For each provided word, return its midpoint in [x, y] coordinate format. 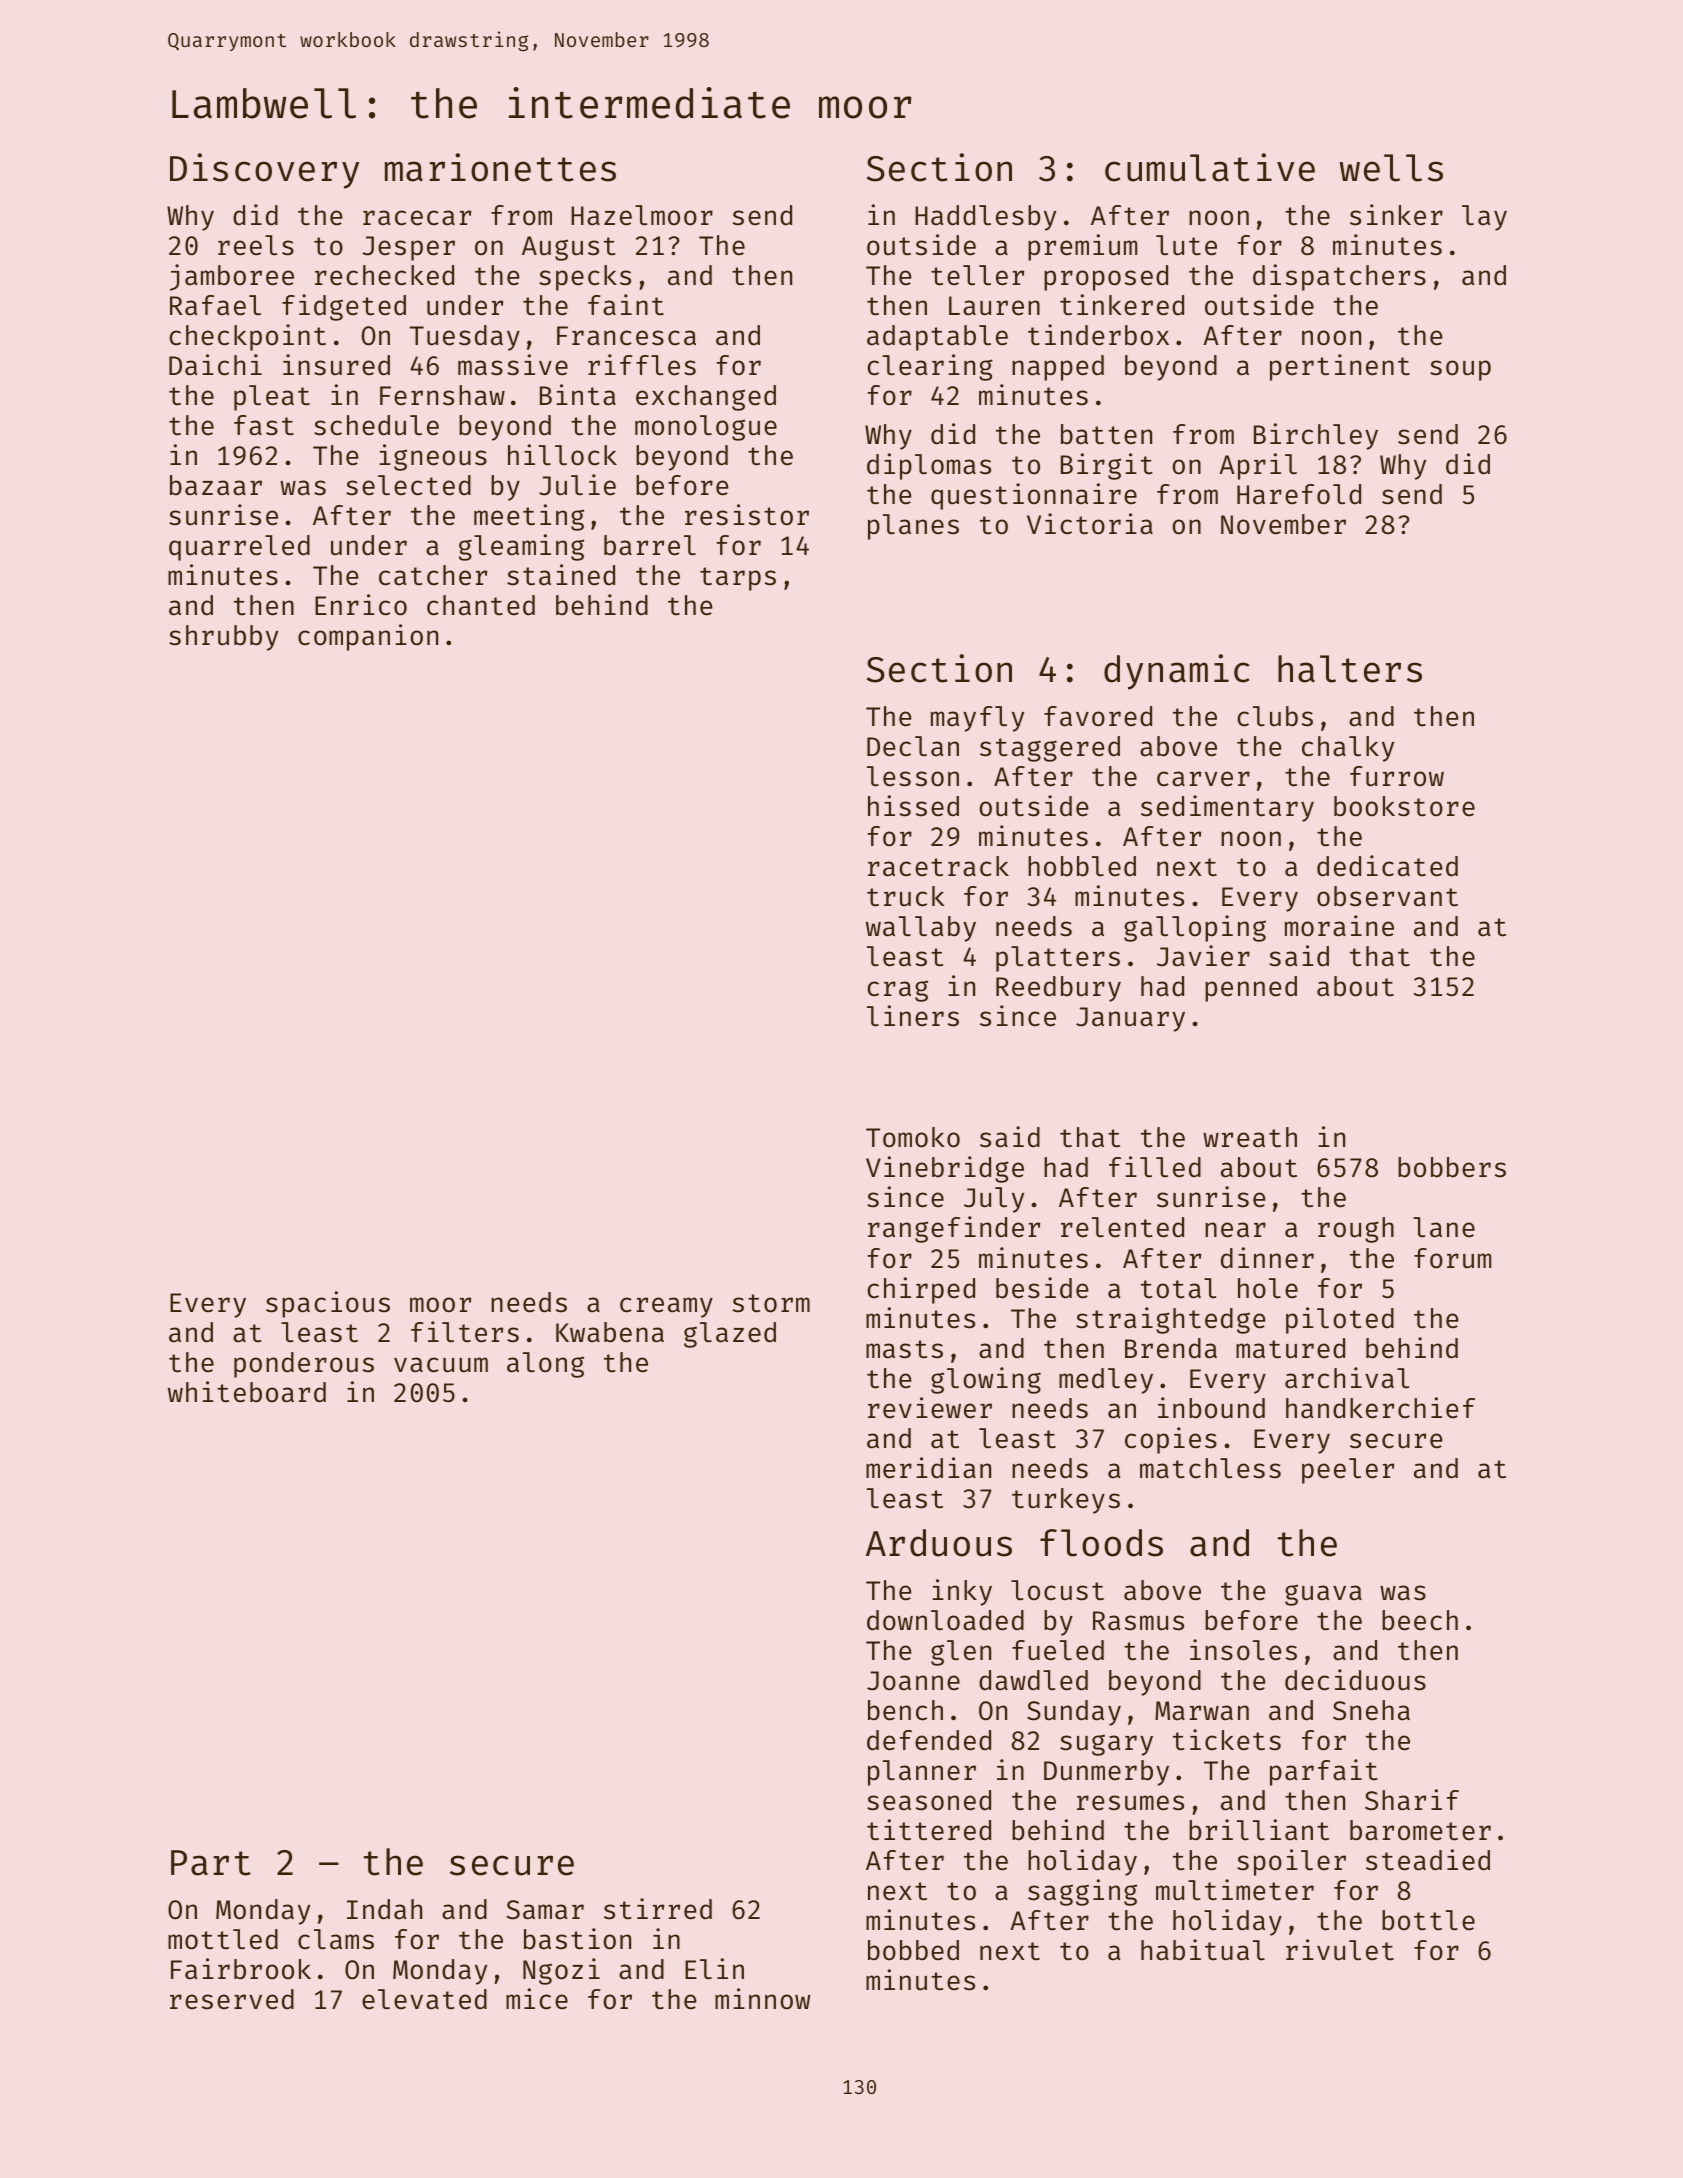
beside [1042, 1288]
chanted [481, 605]
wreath [1250, 1137]
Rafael [215, 305]
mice [537, 1999]
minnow [763, 1999]
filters [465, 1332]
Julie [577, 485]
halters [1350, 669]
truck [906, 896]
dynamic [1176, 672]
